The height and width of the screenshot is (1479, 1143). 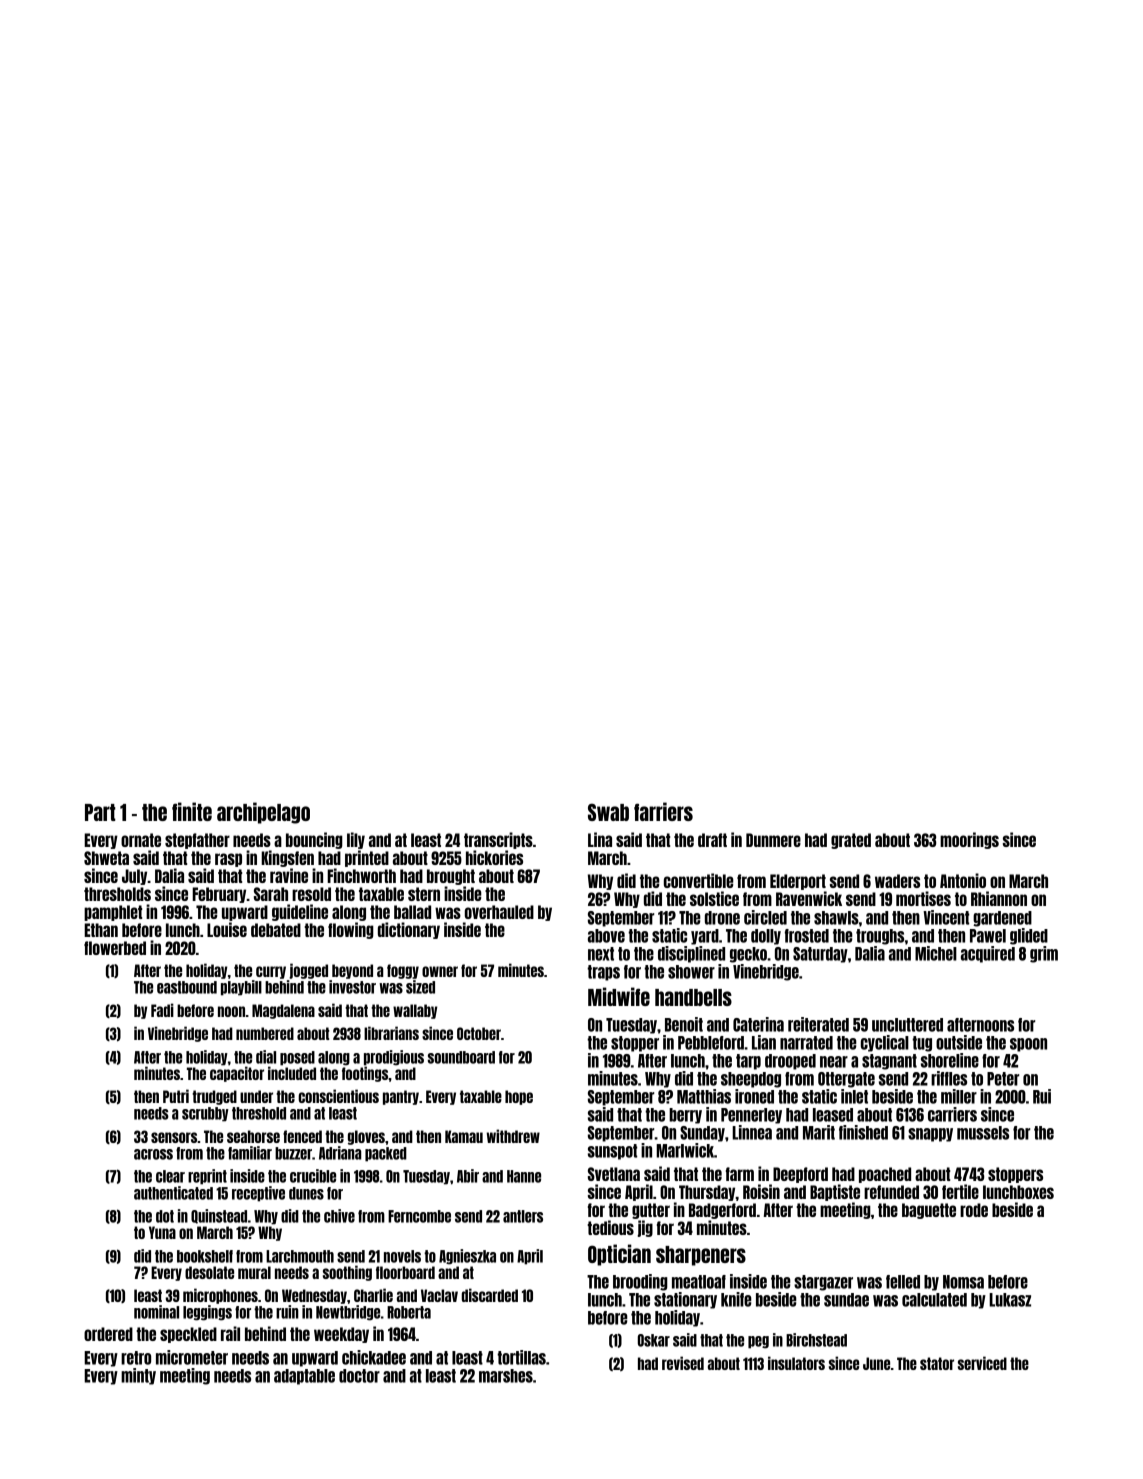 What do you see at coordinates (506, 1376) in the screenshot?
I see `marshes` at bounding box center [506, 1376].
